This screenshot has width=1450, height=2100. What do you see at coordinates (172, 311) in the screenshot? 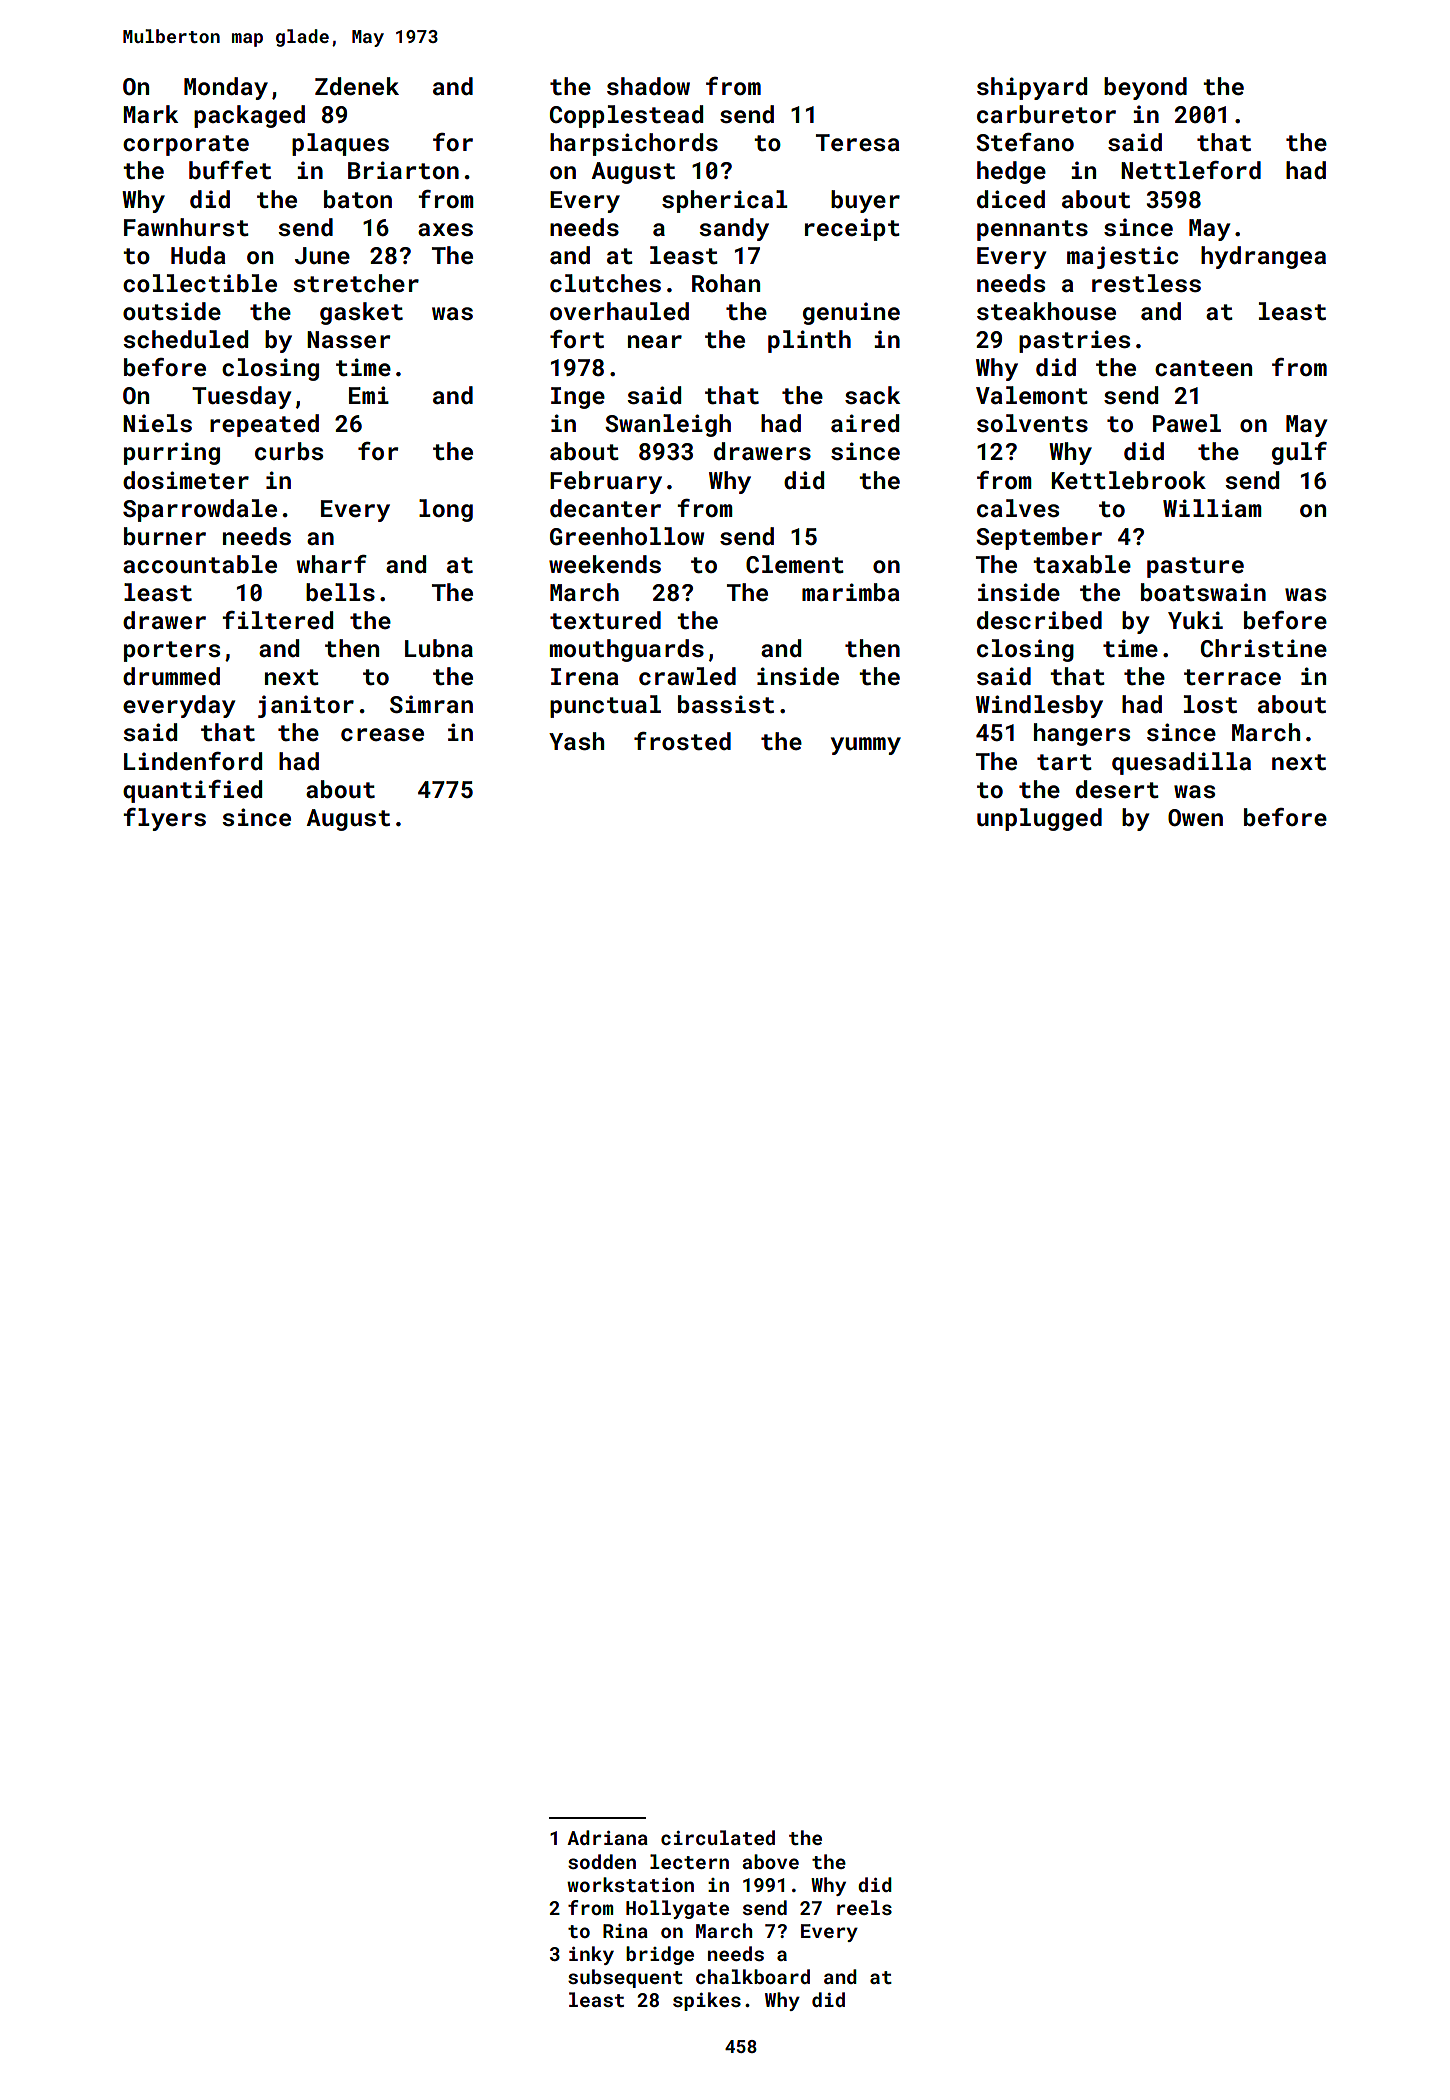
I see `outside` at bounding box center [172, 311].
